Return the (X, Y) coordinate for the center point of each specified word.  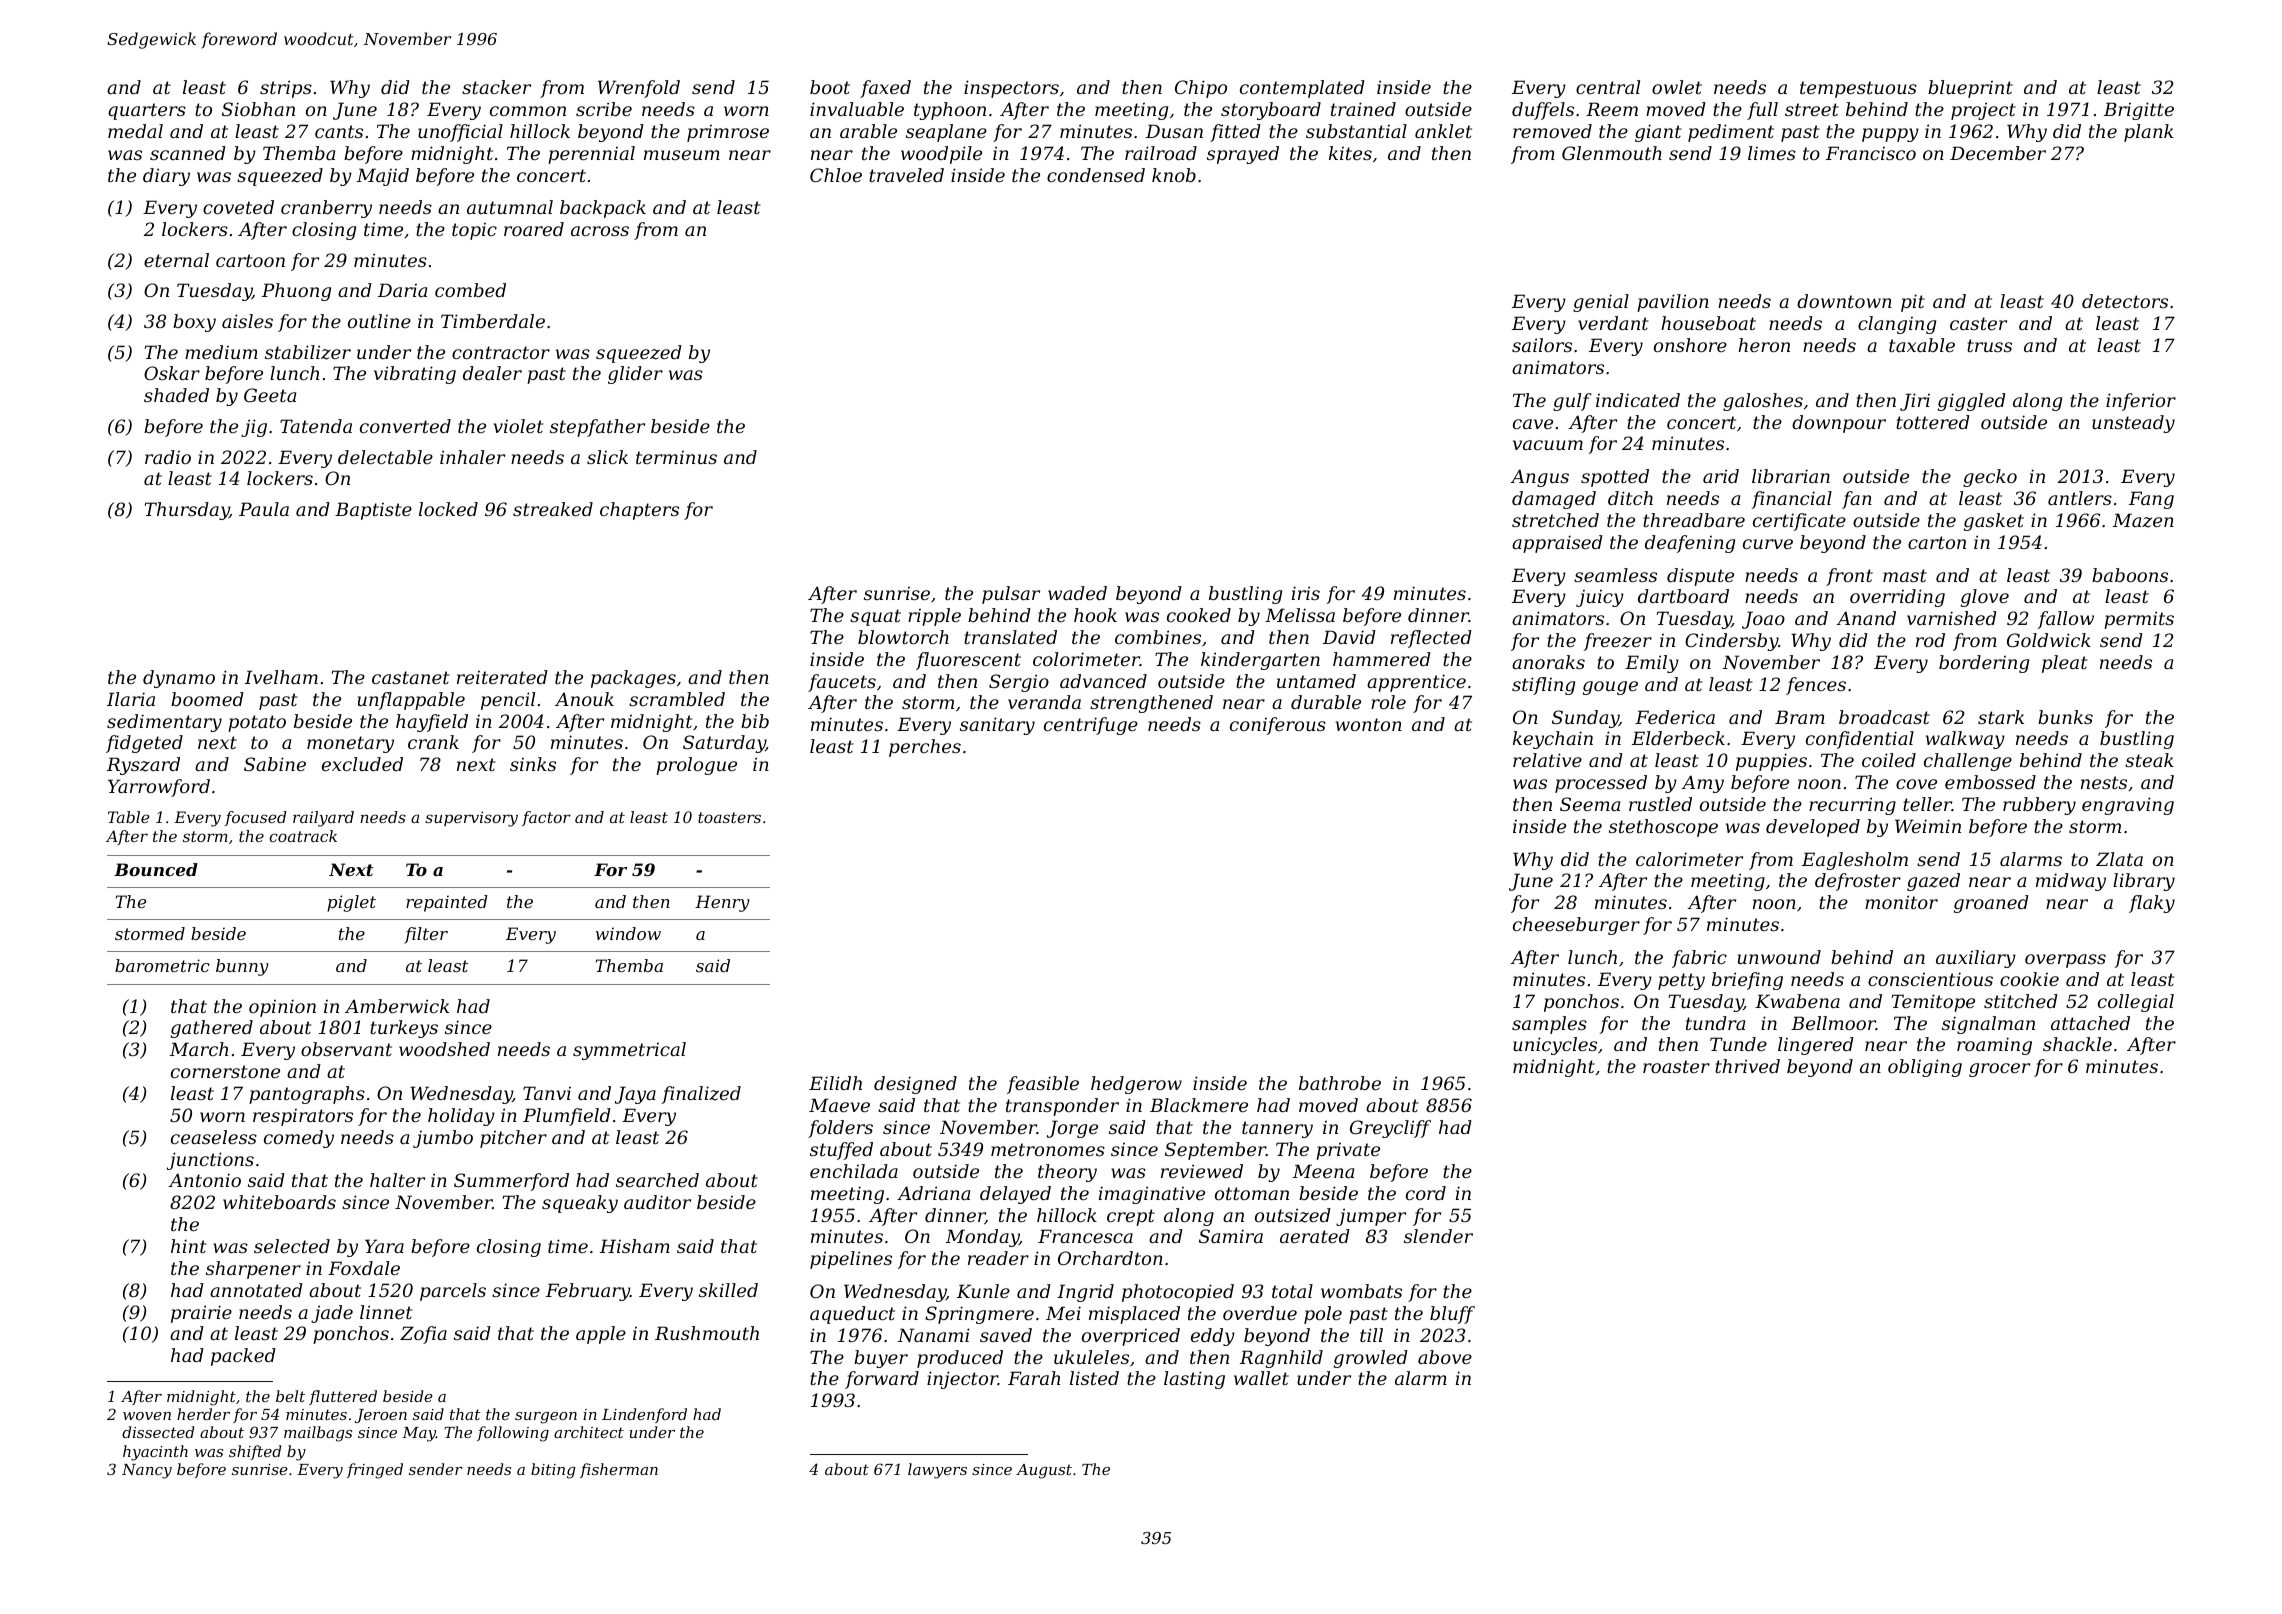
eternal (176, 260)
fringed (375, 1471)
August (1044, 1471)
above (1445, 1357)
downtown (1844, 301)
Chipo (1201, 89)
